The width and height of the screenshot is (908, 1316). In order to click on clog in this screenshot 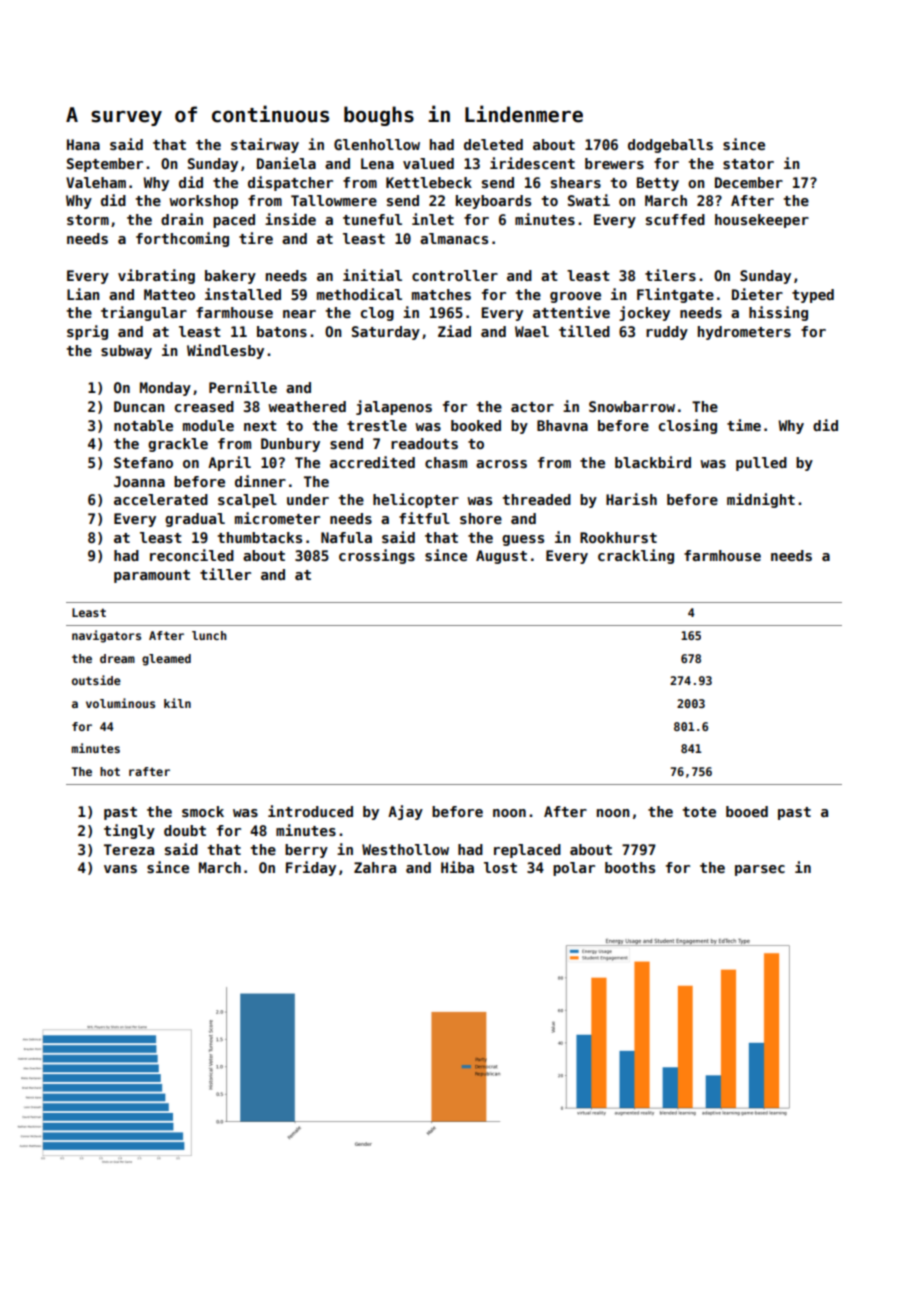, I will do `click(377, 314)`.
